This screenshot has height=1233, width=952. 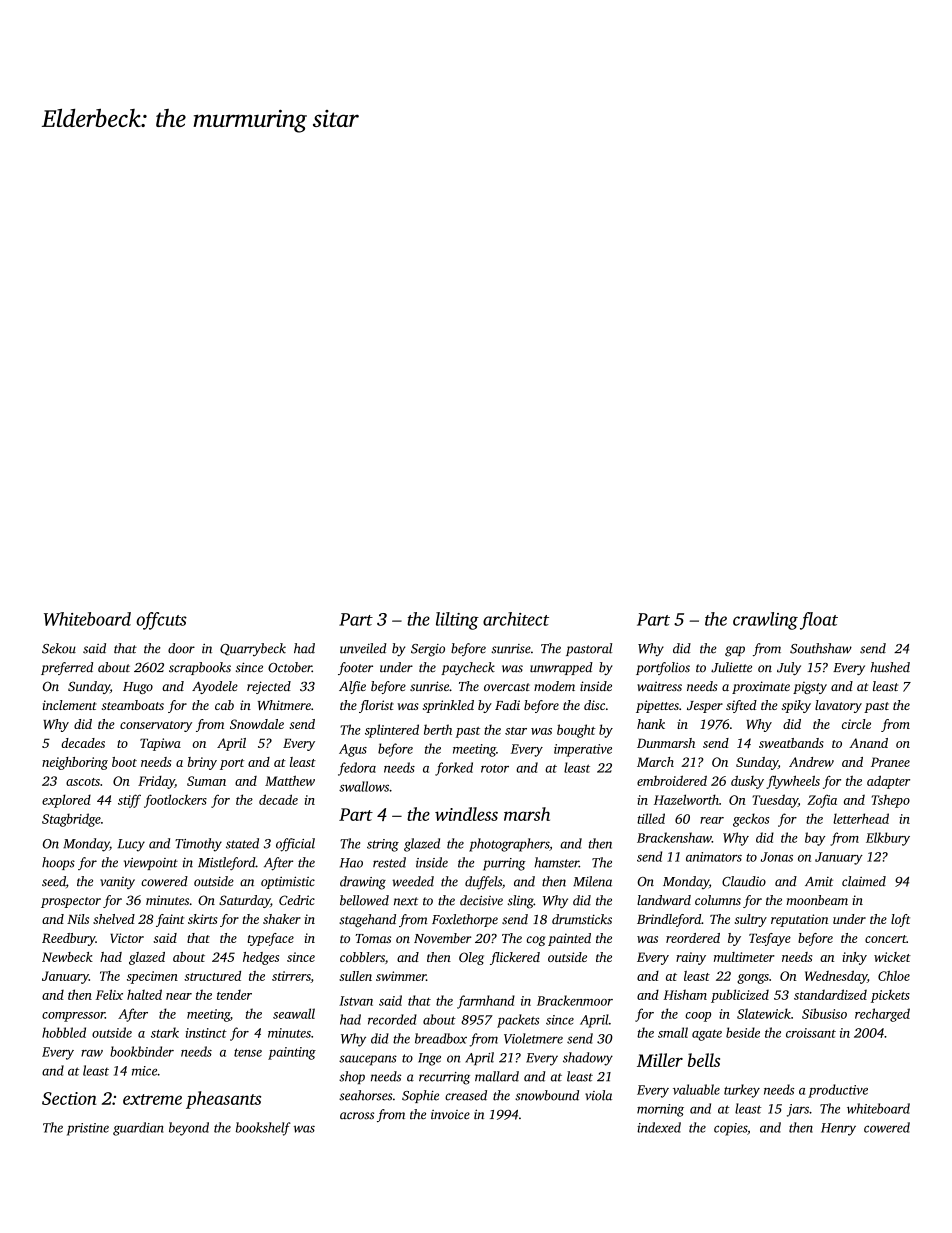 I want to click on next, so click(x=406, y=901).
